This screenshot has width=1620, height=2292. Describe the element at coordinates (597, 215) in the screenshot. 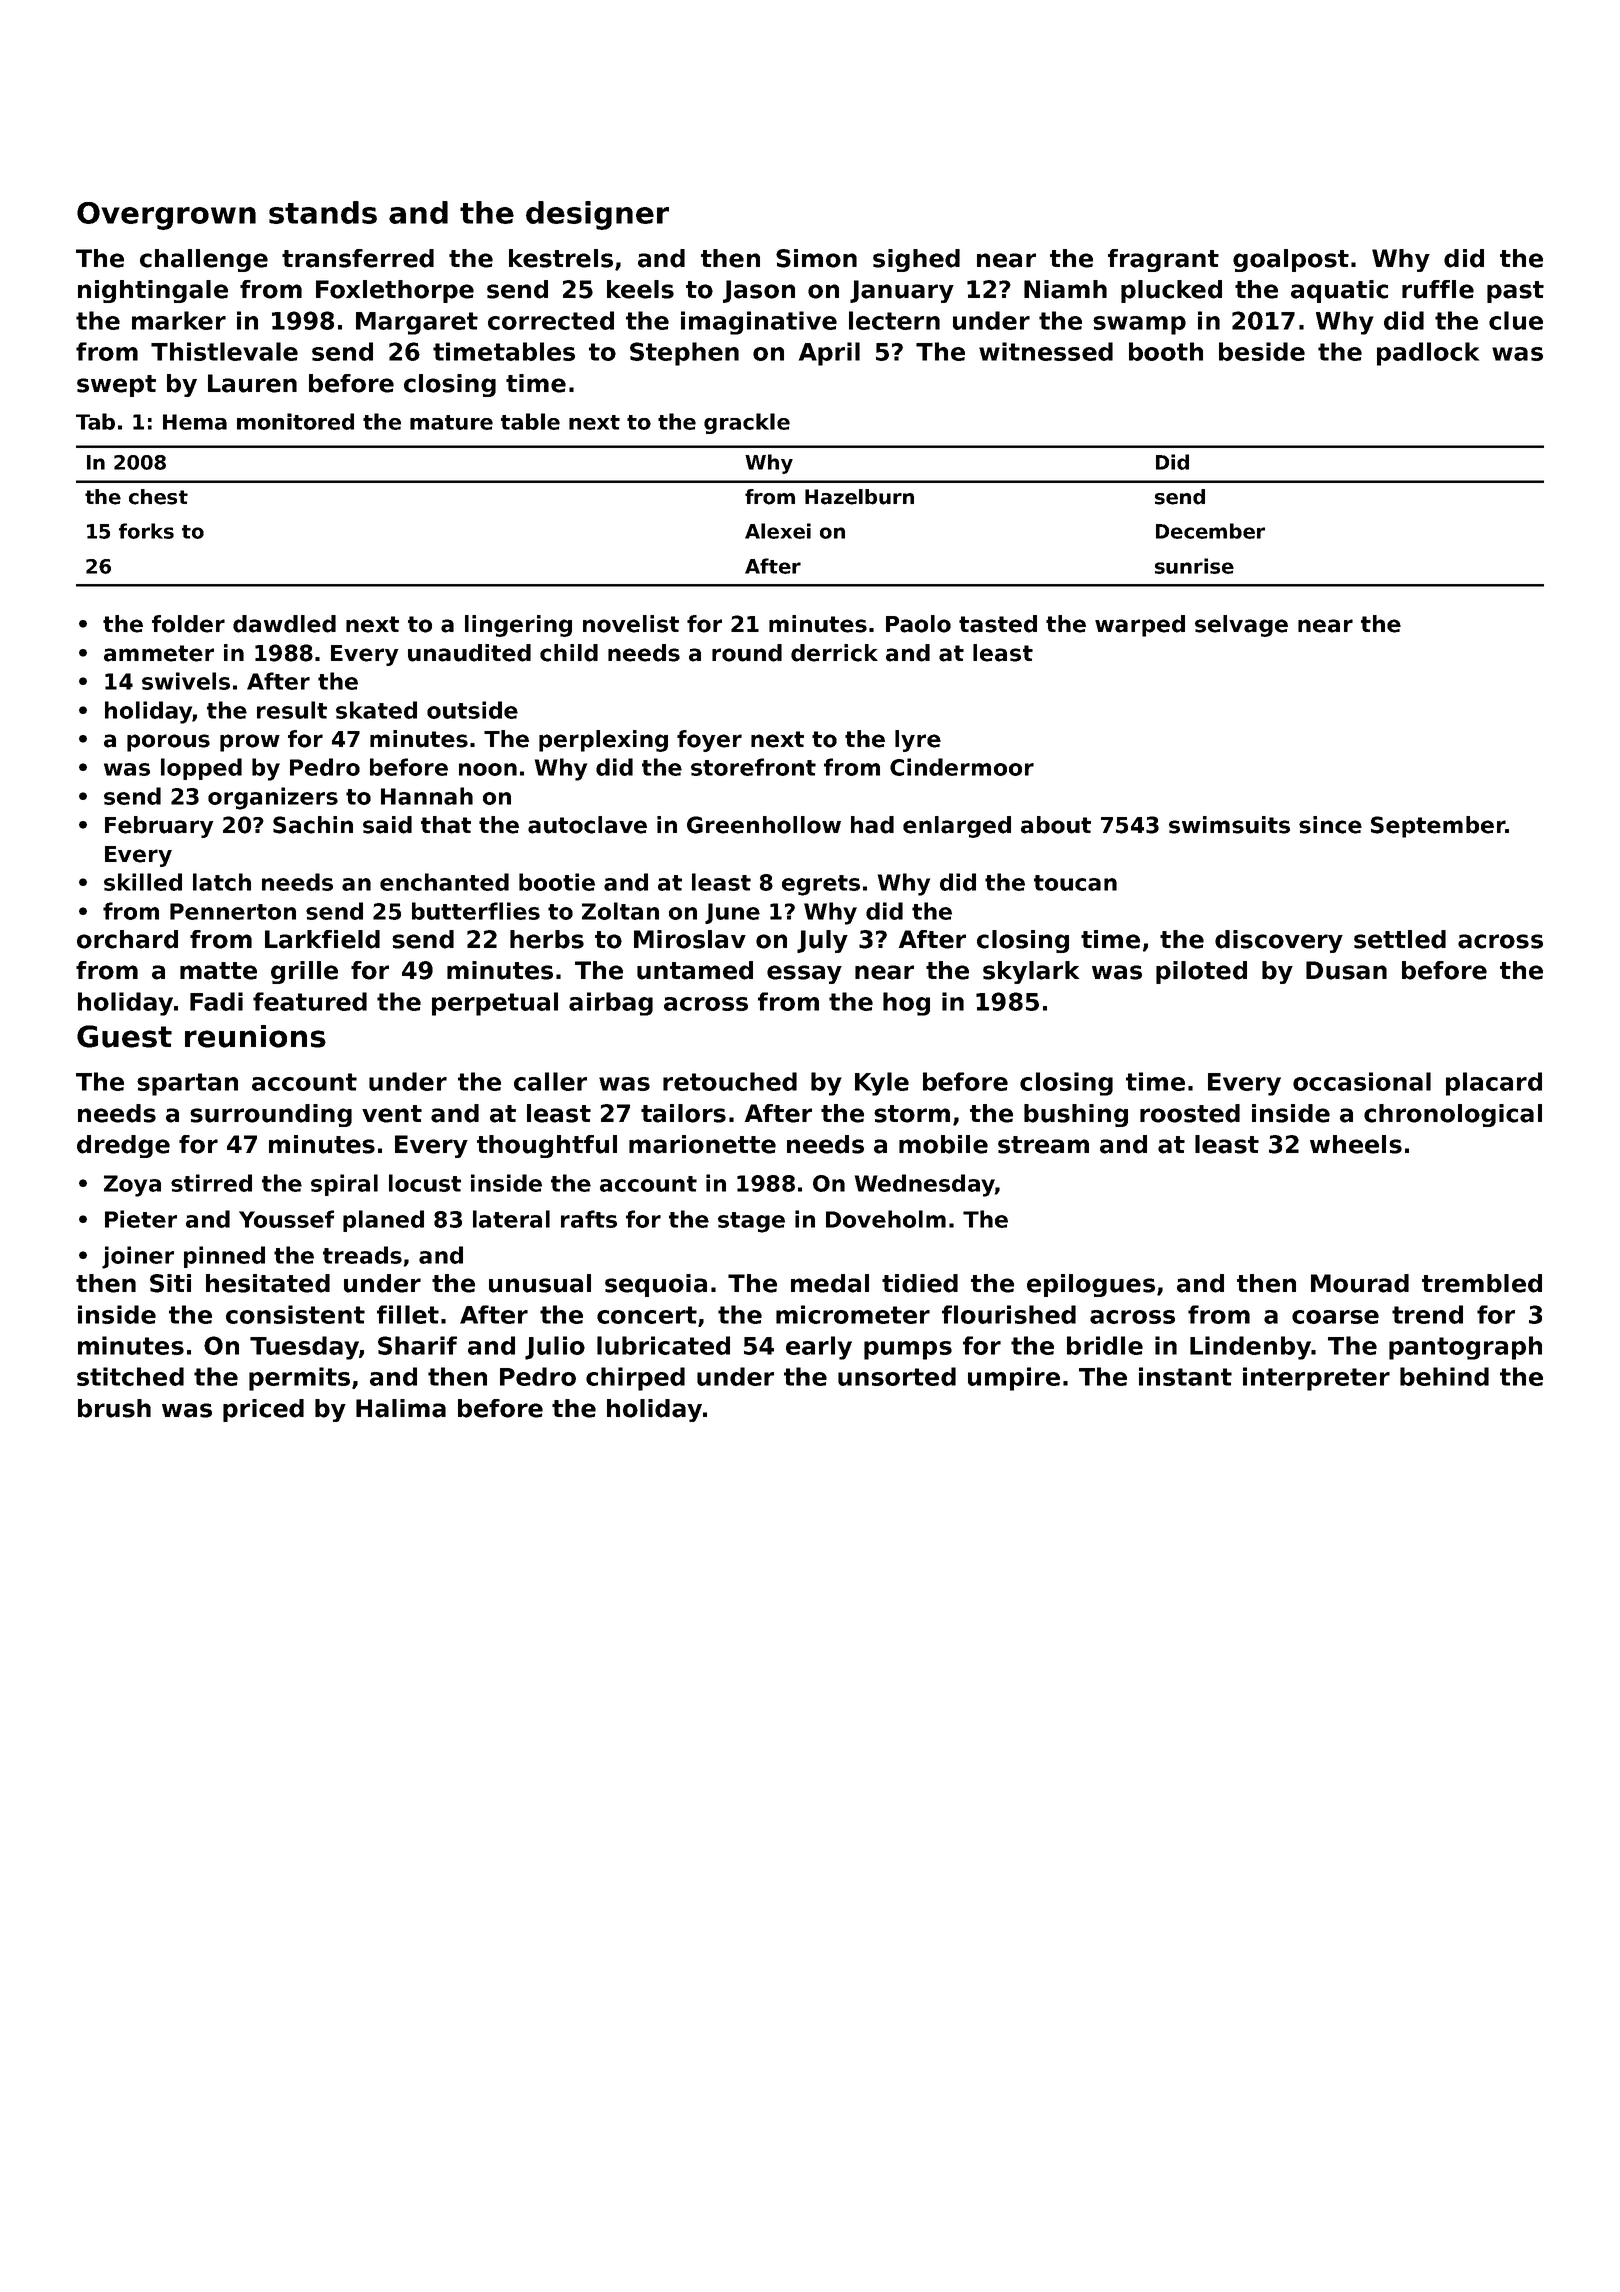

I see `designer` at that location.
